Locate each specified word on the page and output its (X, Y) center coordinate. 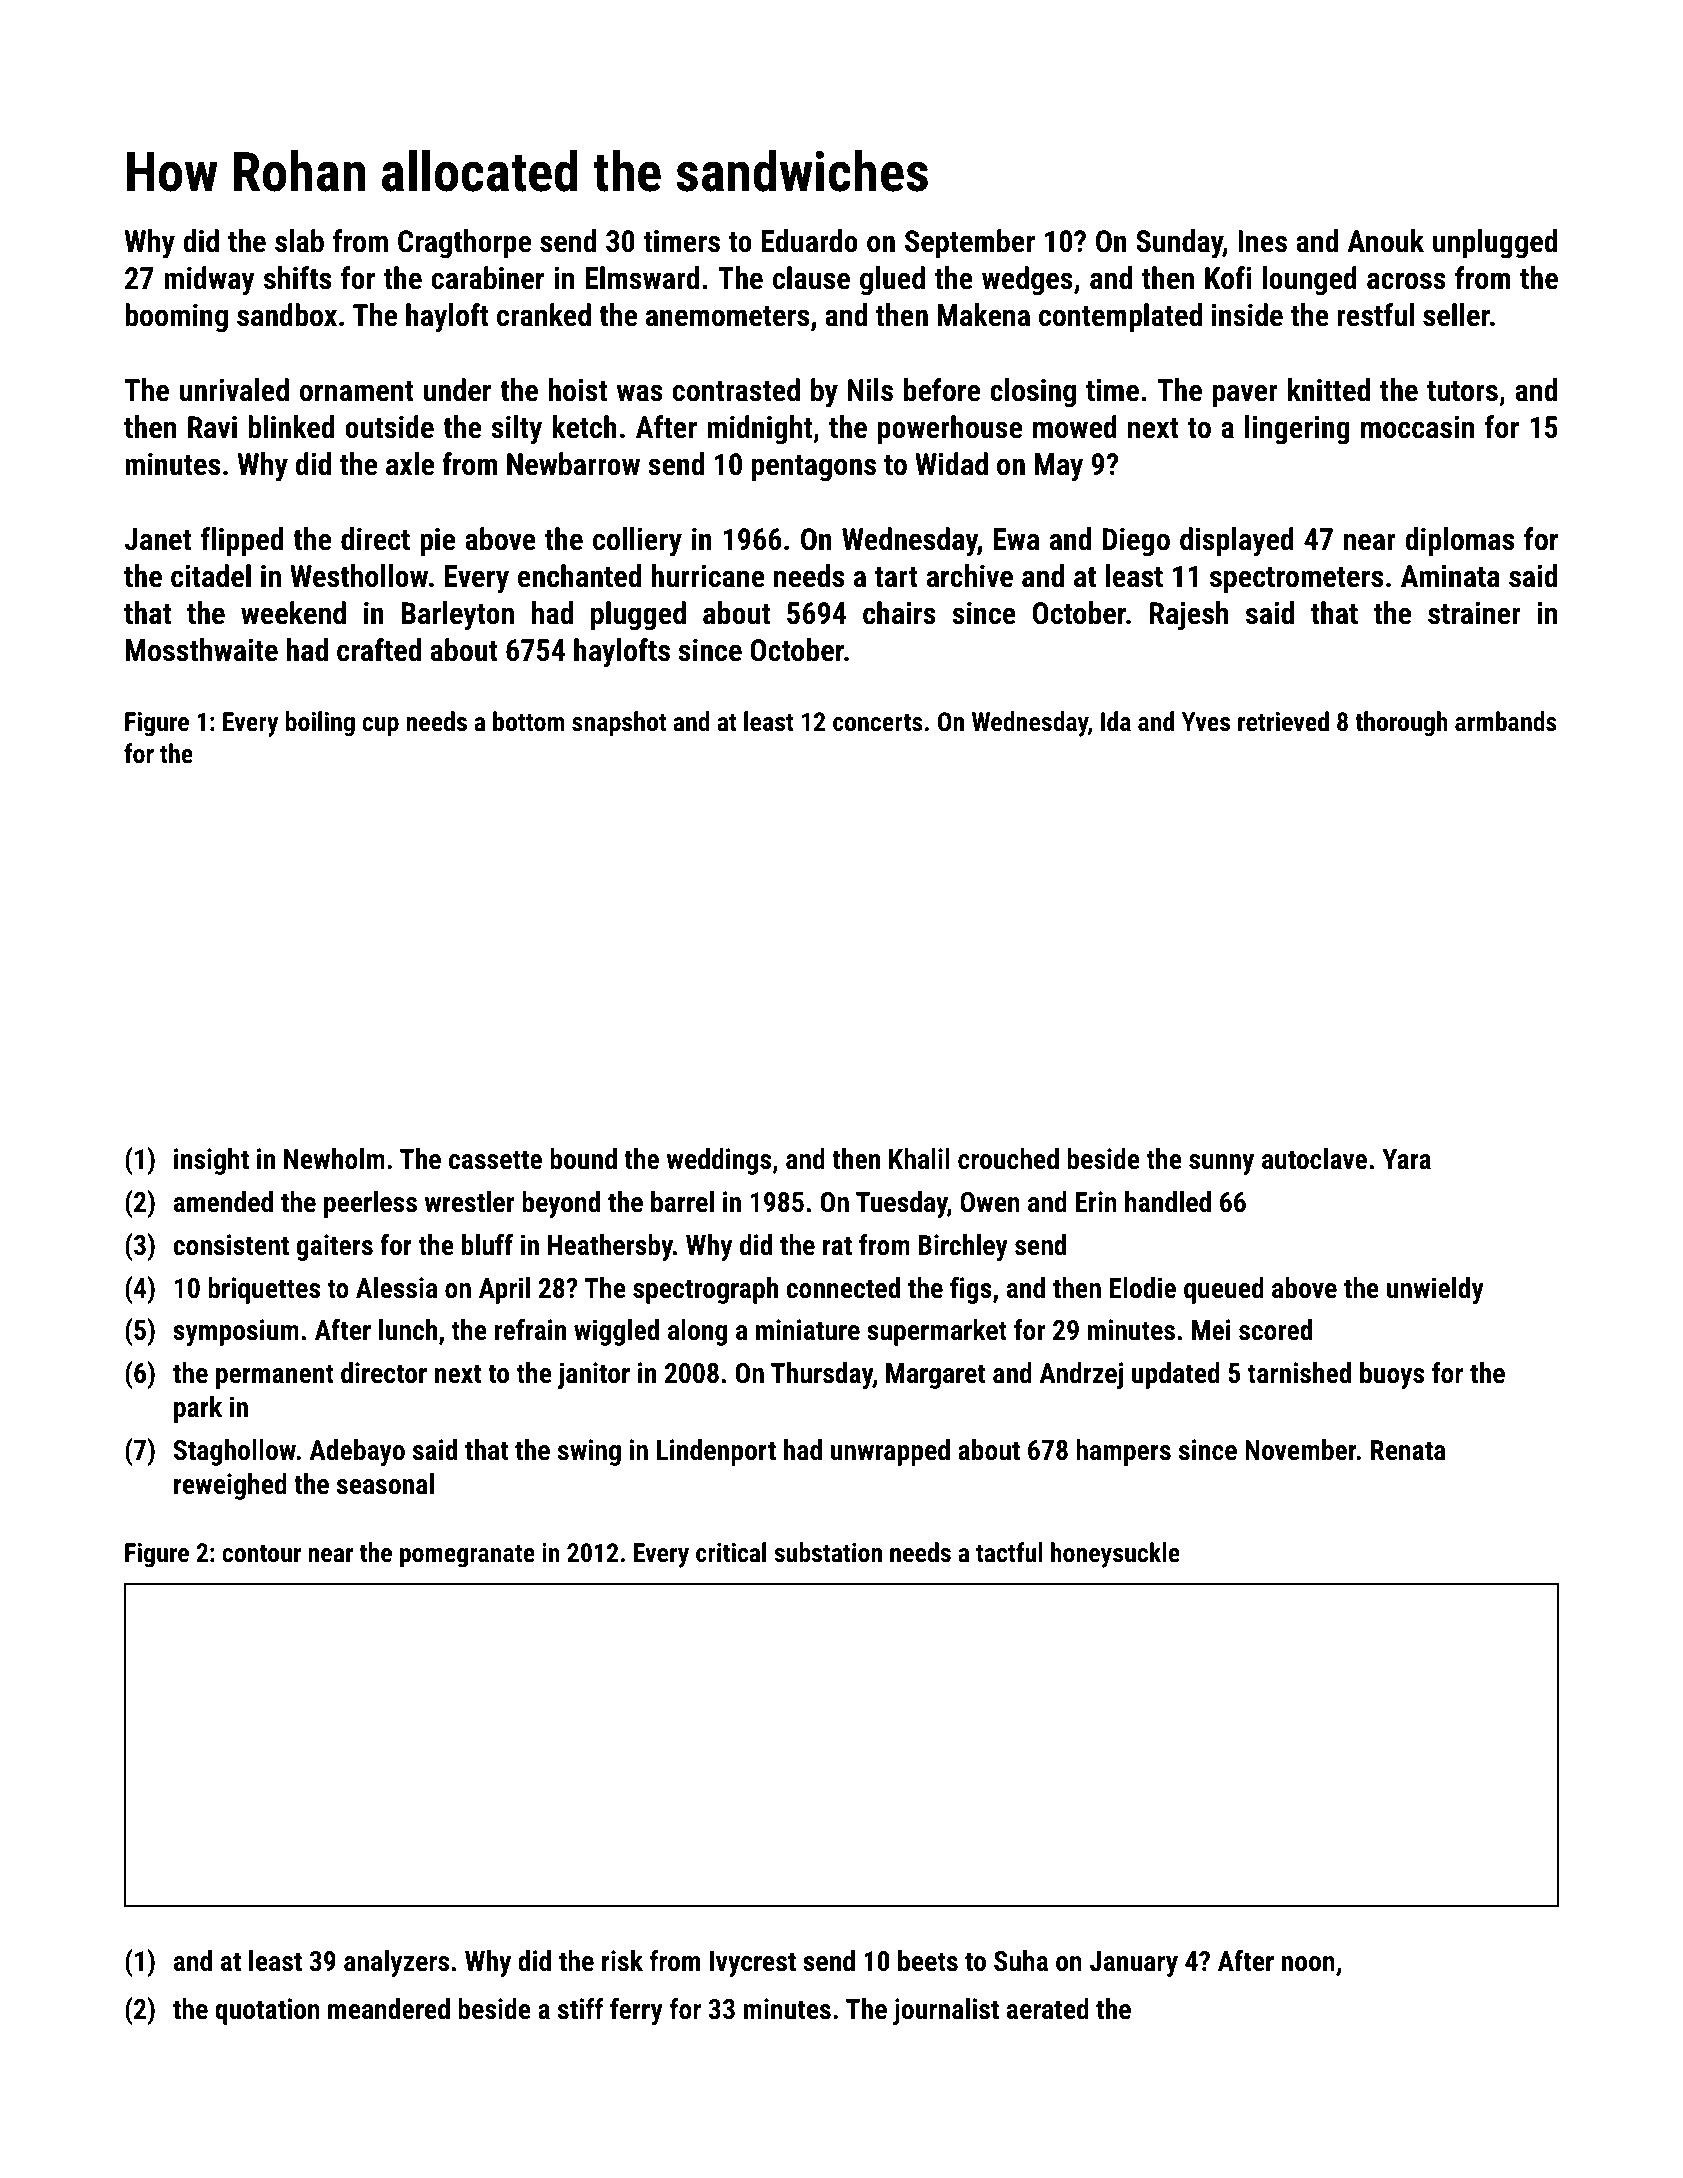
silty (516, 430)
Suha (1021, 1961)
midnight (759, 430)
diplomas (1459, 541)
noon (1308, 1964)
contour (261, 1553)
